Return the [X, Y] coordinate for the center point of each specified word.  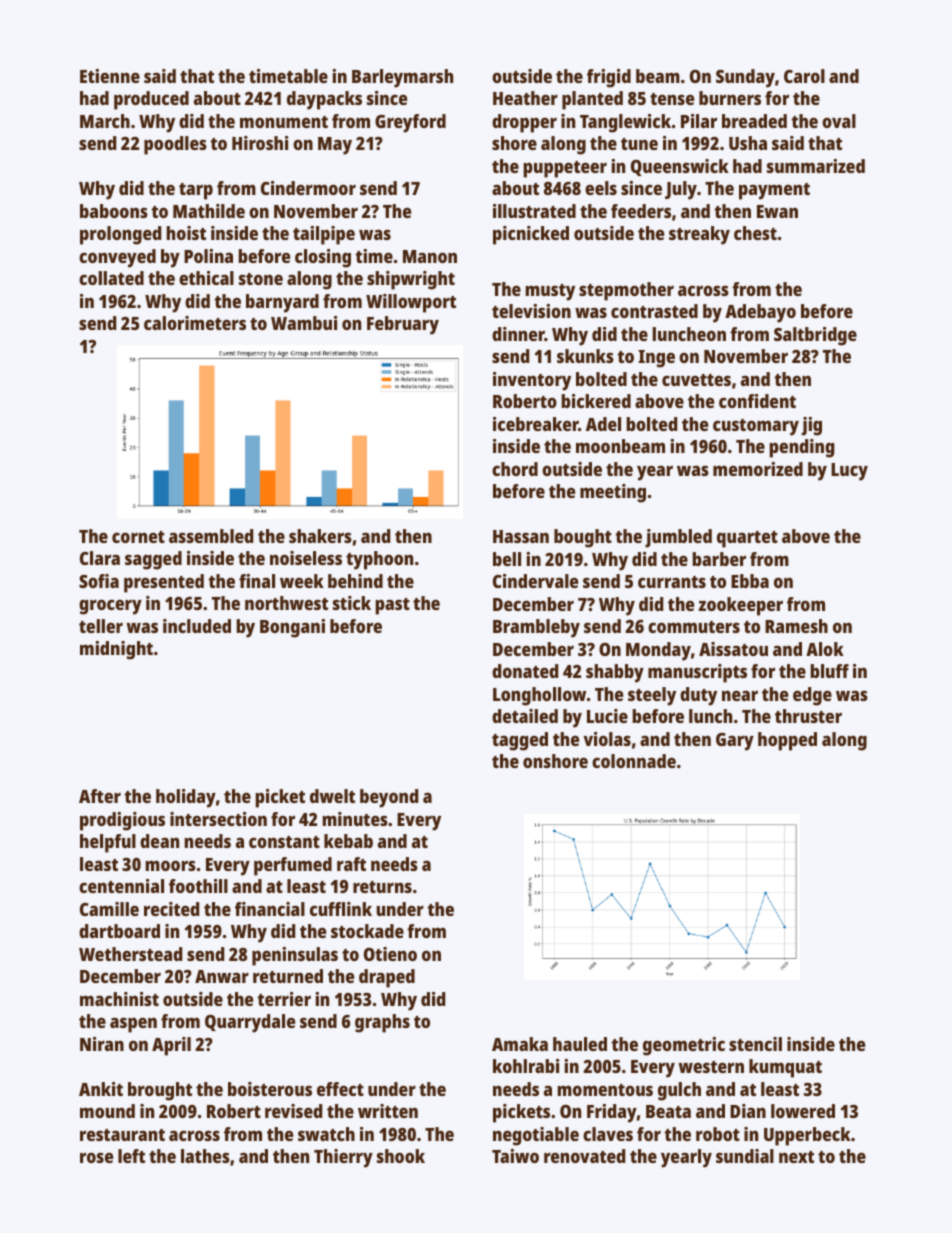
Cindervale [535, 581]
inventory [532, 381]
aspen [133, 1025]
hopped [787, 741]
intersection [218, 819]
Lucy [849, 472]
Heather [525, 98]
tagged [520, 741]
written [388, 1111]
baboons [114, 211]
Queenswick [680, 167]
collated [111, 278]
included [197, 626]
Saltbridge [815, 336]
